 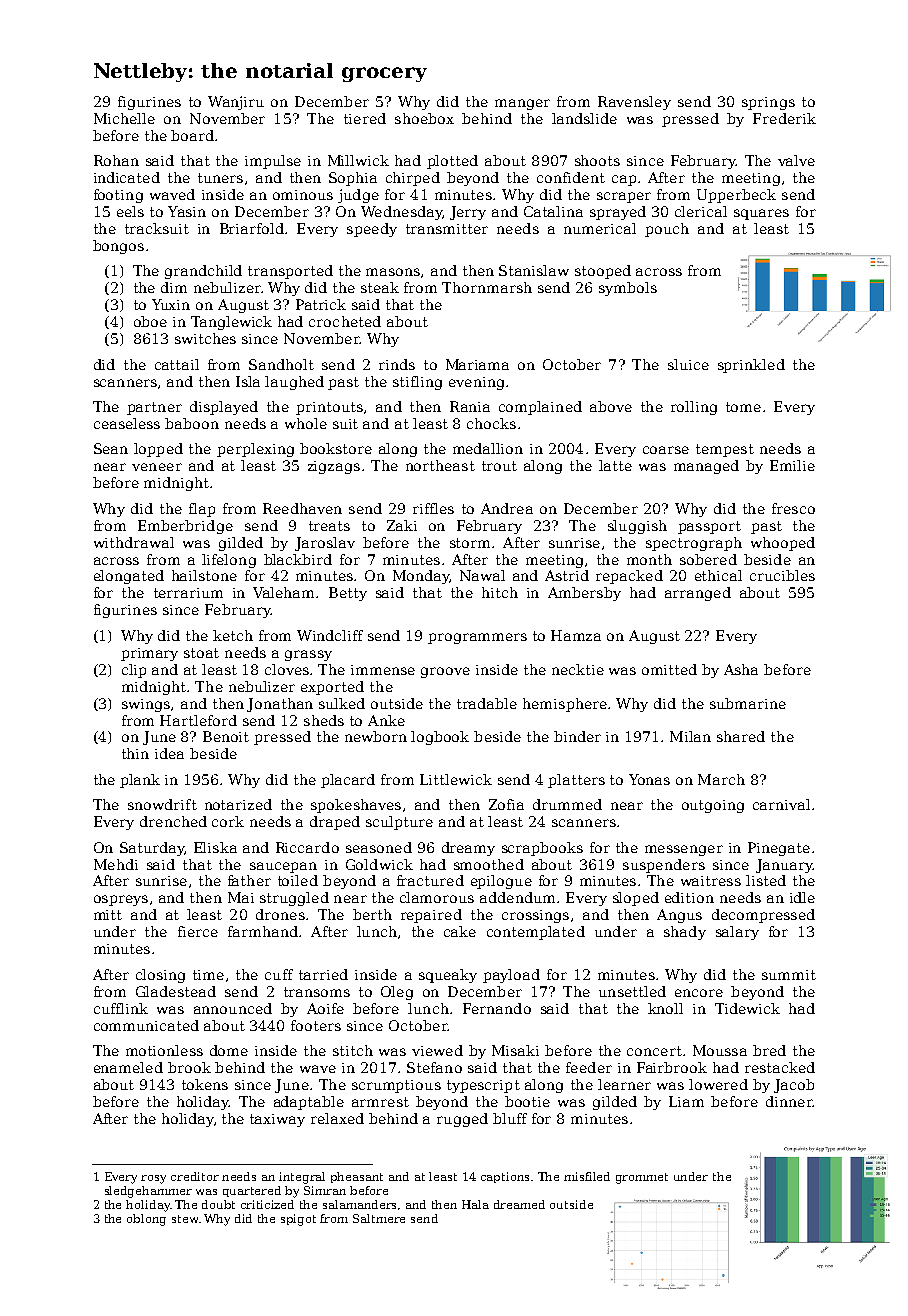 I want to click on ceaseless, so click(x=127, y=423).
